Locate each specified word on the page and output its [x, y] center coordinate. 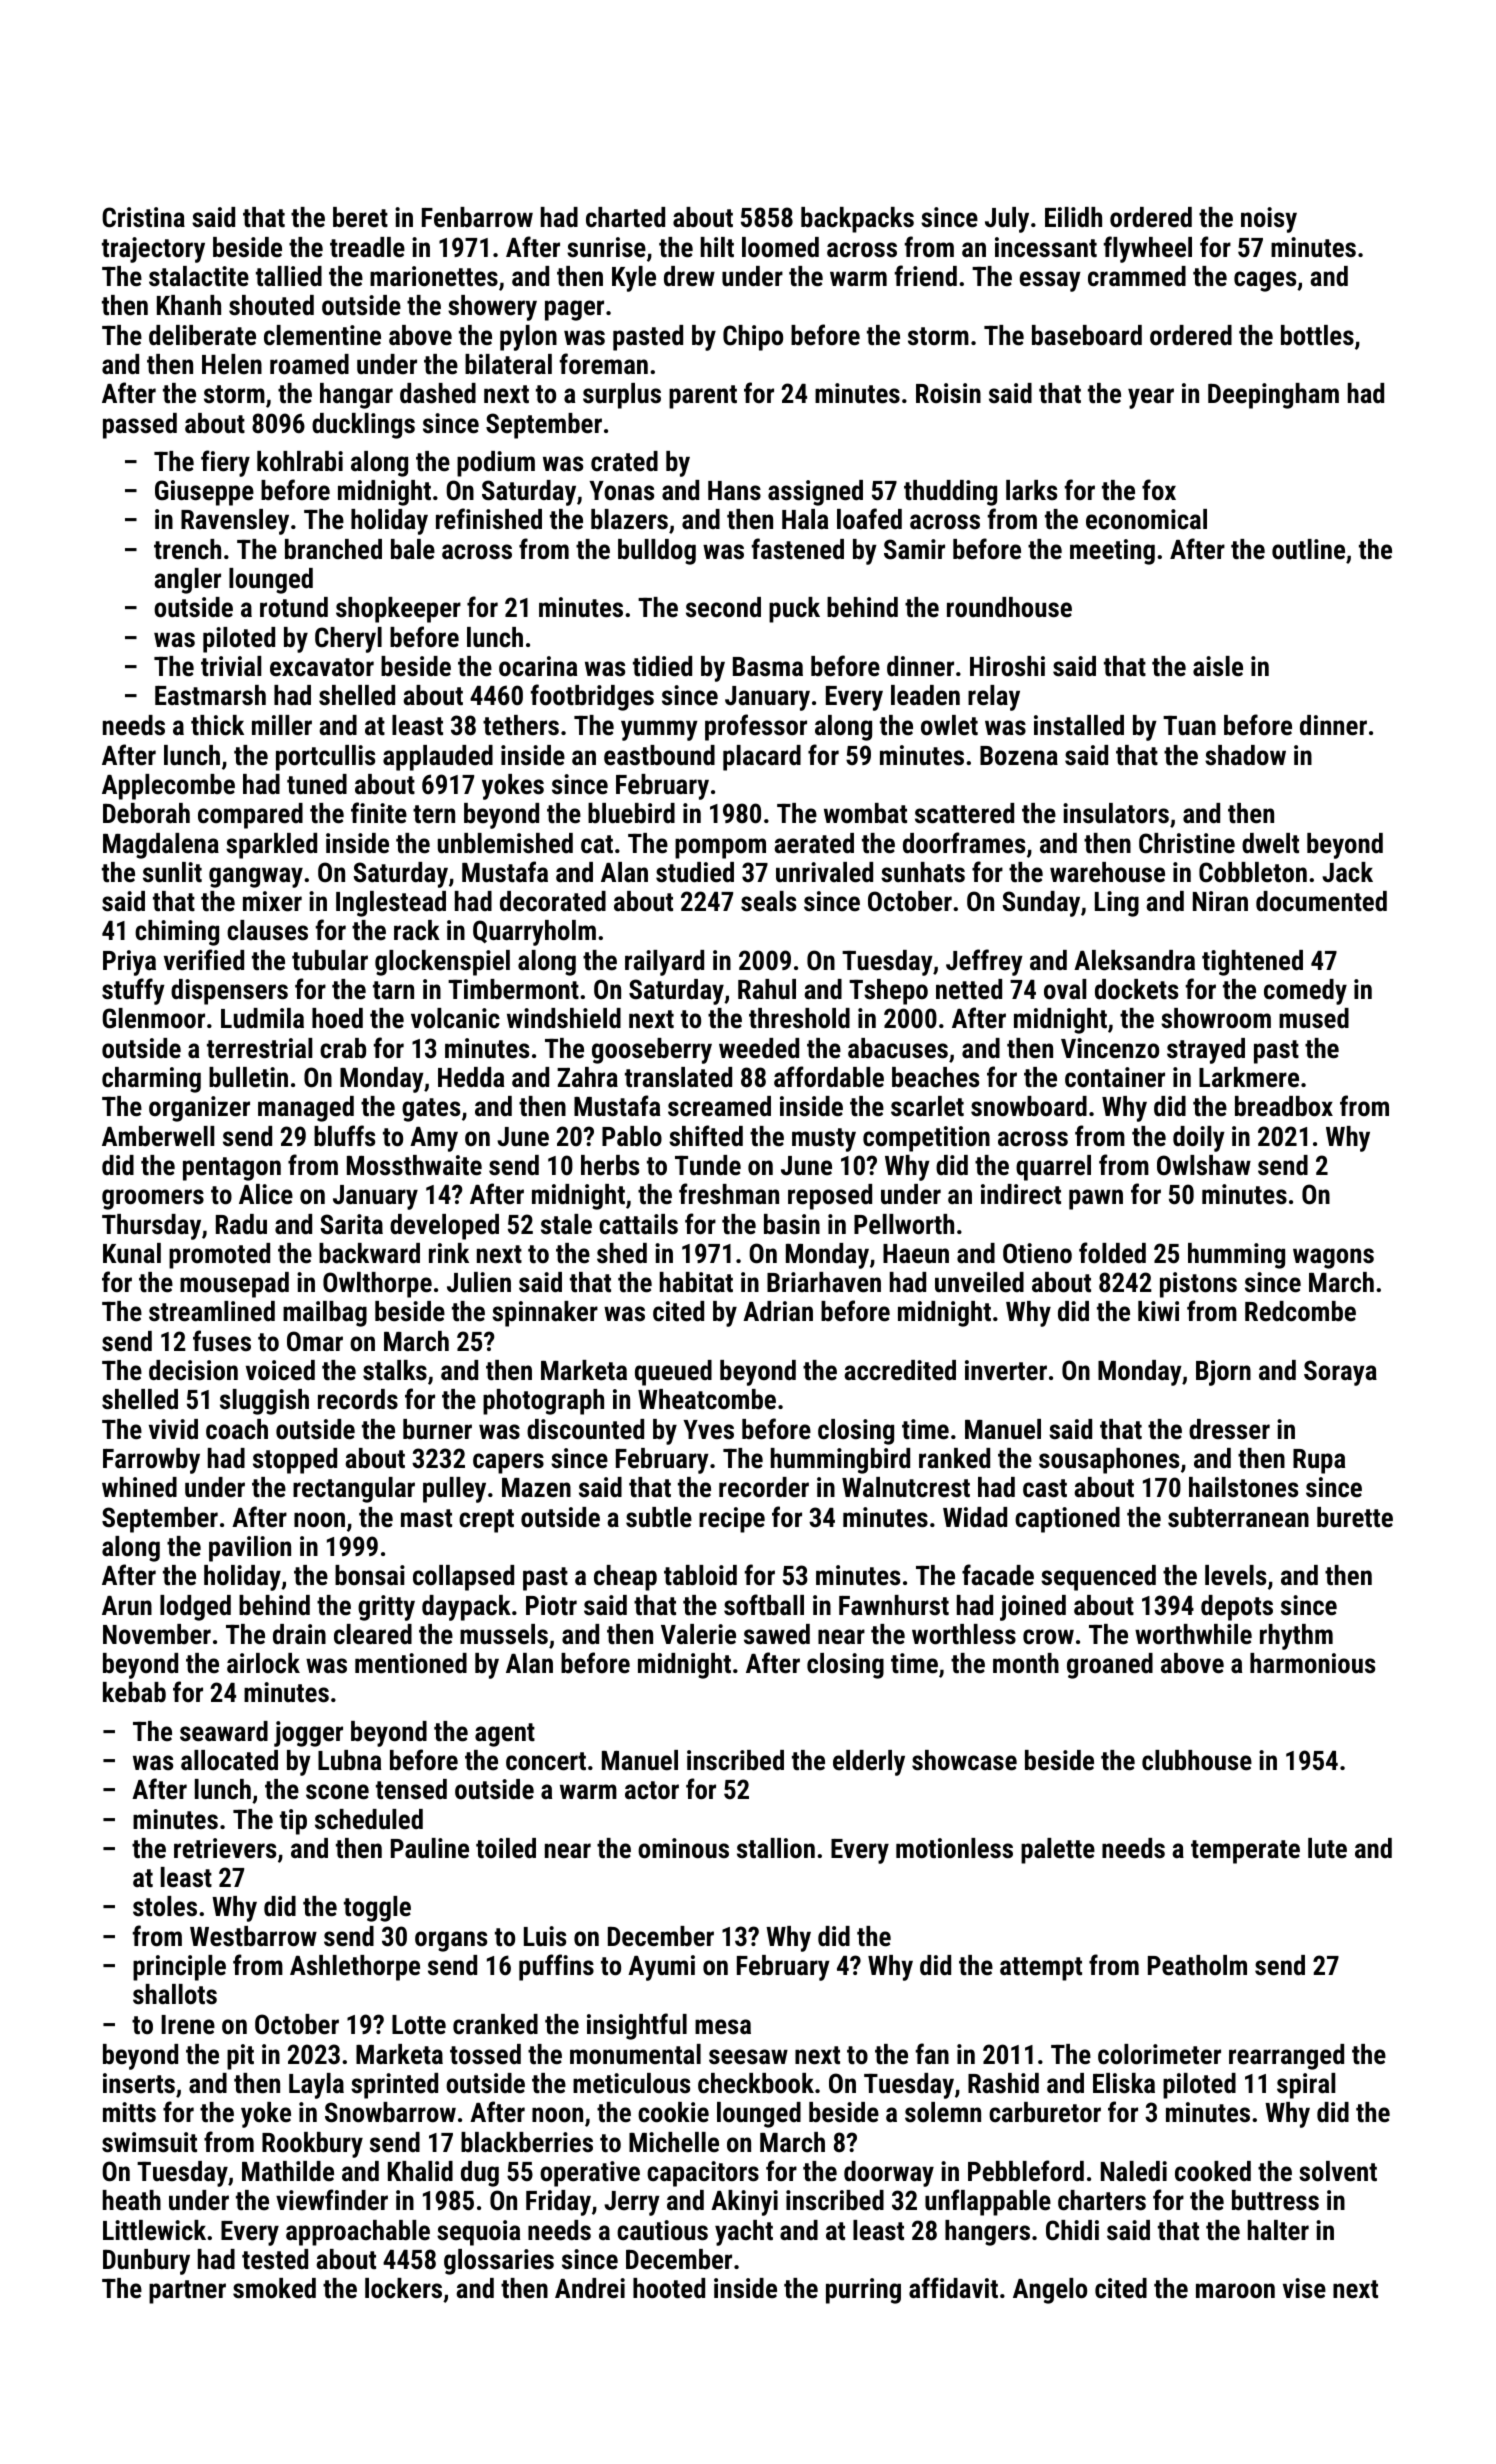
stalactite [199, 276]
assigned [815, 493]
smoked [274, 2288]
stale [566, 1224]
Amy [434, 1139]
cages [1265, 281]
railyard [664, 963]
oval [1065, 989]
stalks [395, 1370]
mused [1314, 1018]
